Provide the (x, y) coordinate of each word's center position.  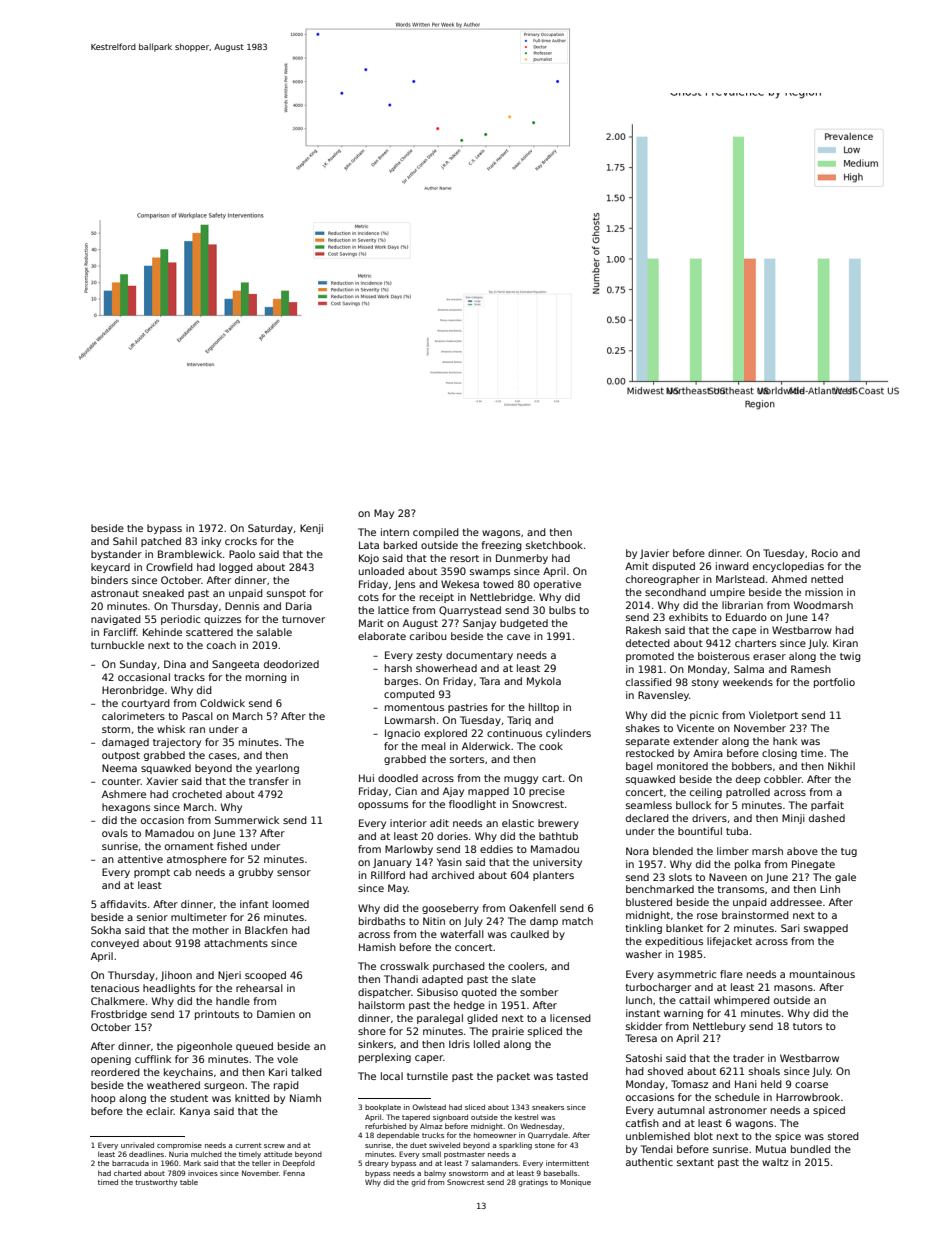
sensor (294, 873)
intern (395, 532)
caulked (530, 934)
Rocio (825, 553)
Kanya (195, 1112)
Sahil (125, 541)
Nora (637, 851)
